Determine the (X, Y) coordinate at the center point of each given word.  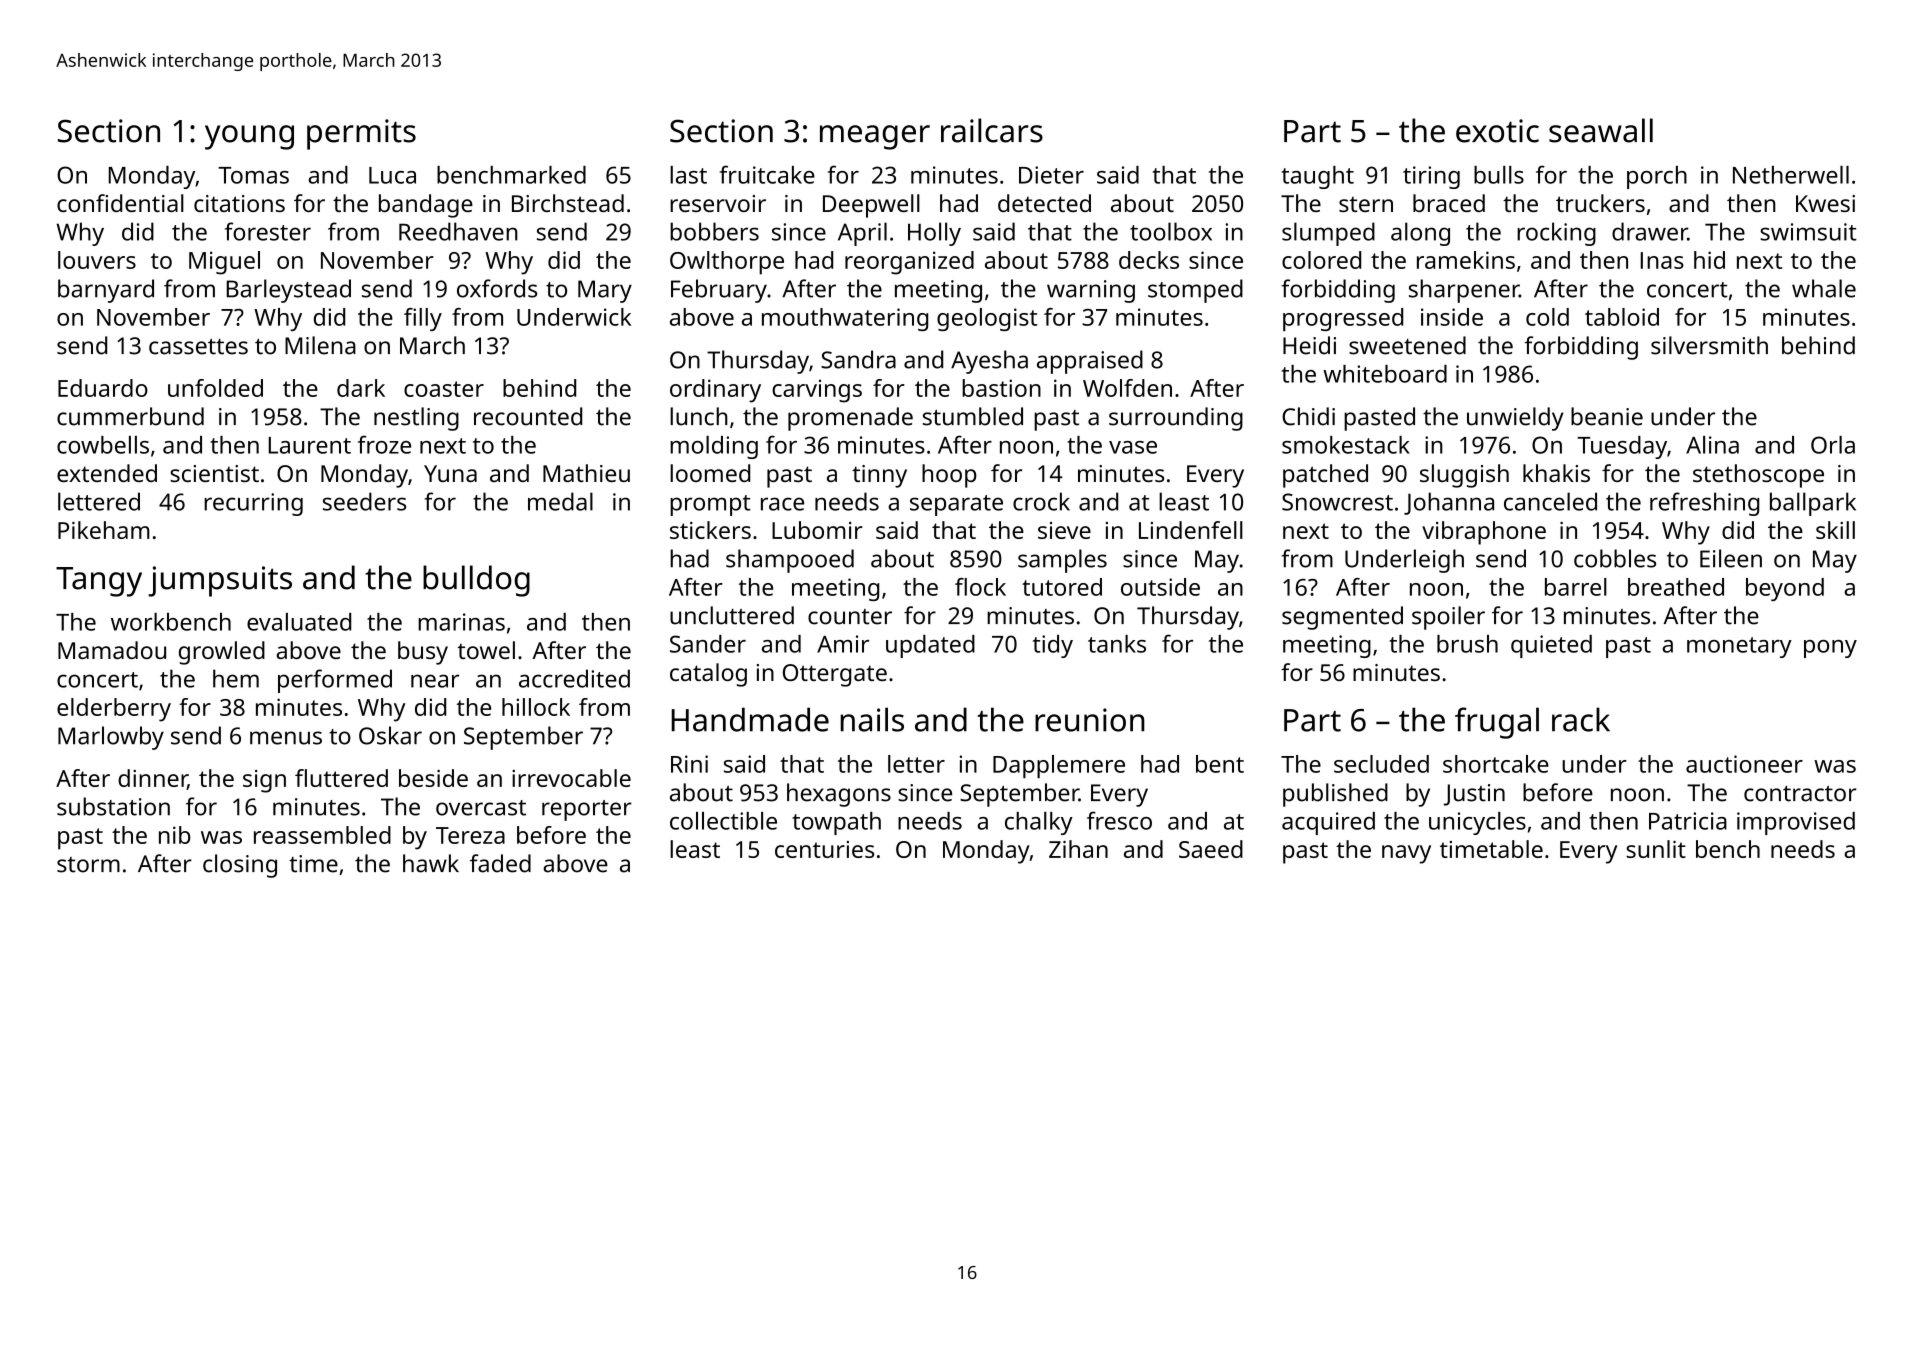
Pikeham (104, 530)
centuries (824, 849)
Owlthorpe (727, 263)
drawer (1650, 231)
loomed (710, 473)
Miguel (224, 263)
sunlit (1656, 849)
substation (113, 806)
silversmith (1709, 345)
